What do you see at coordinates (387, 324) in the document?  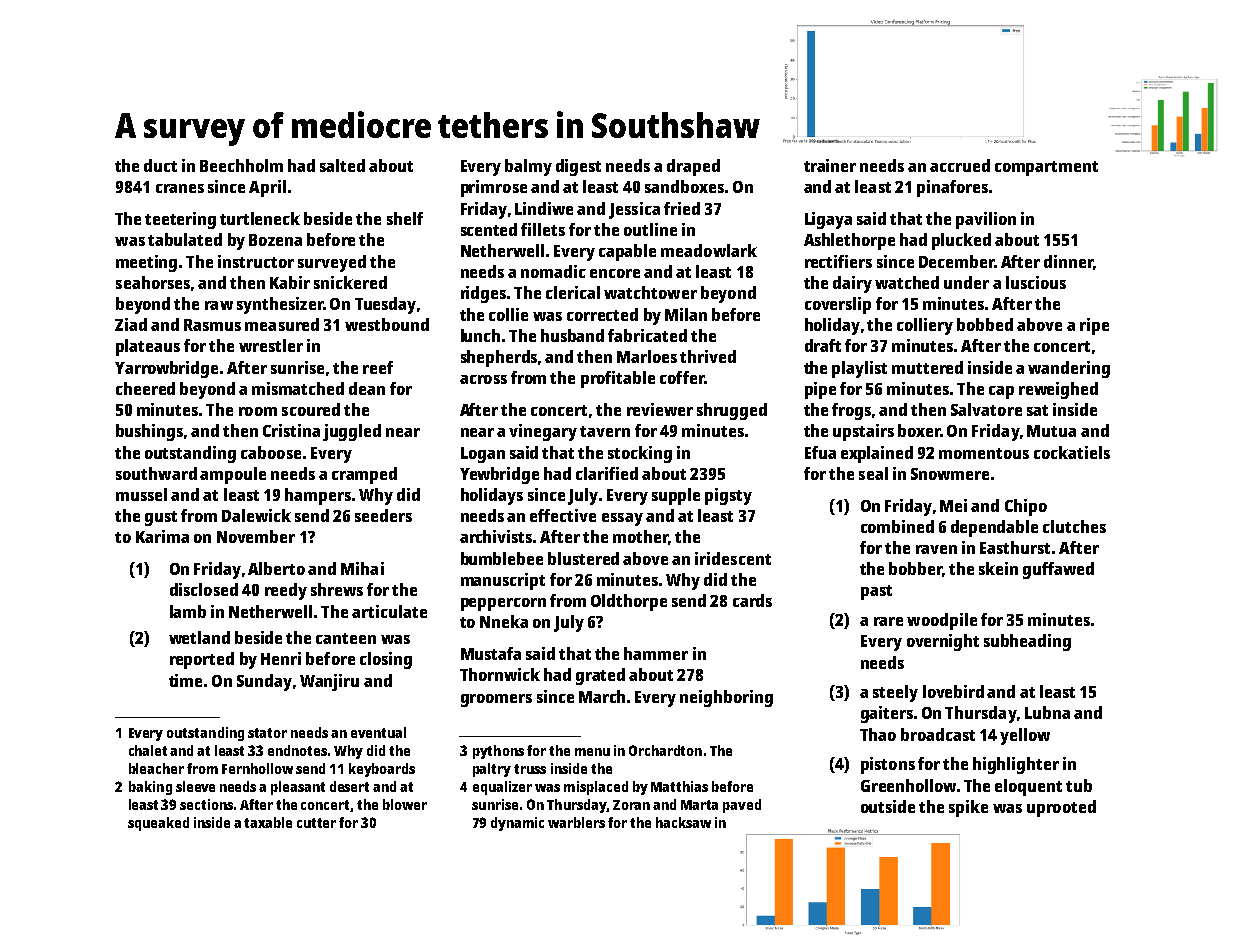 I see `westbound` at bounding box center [387, 324].
